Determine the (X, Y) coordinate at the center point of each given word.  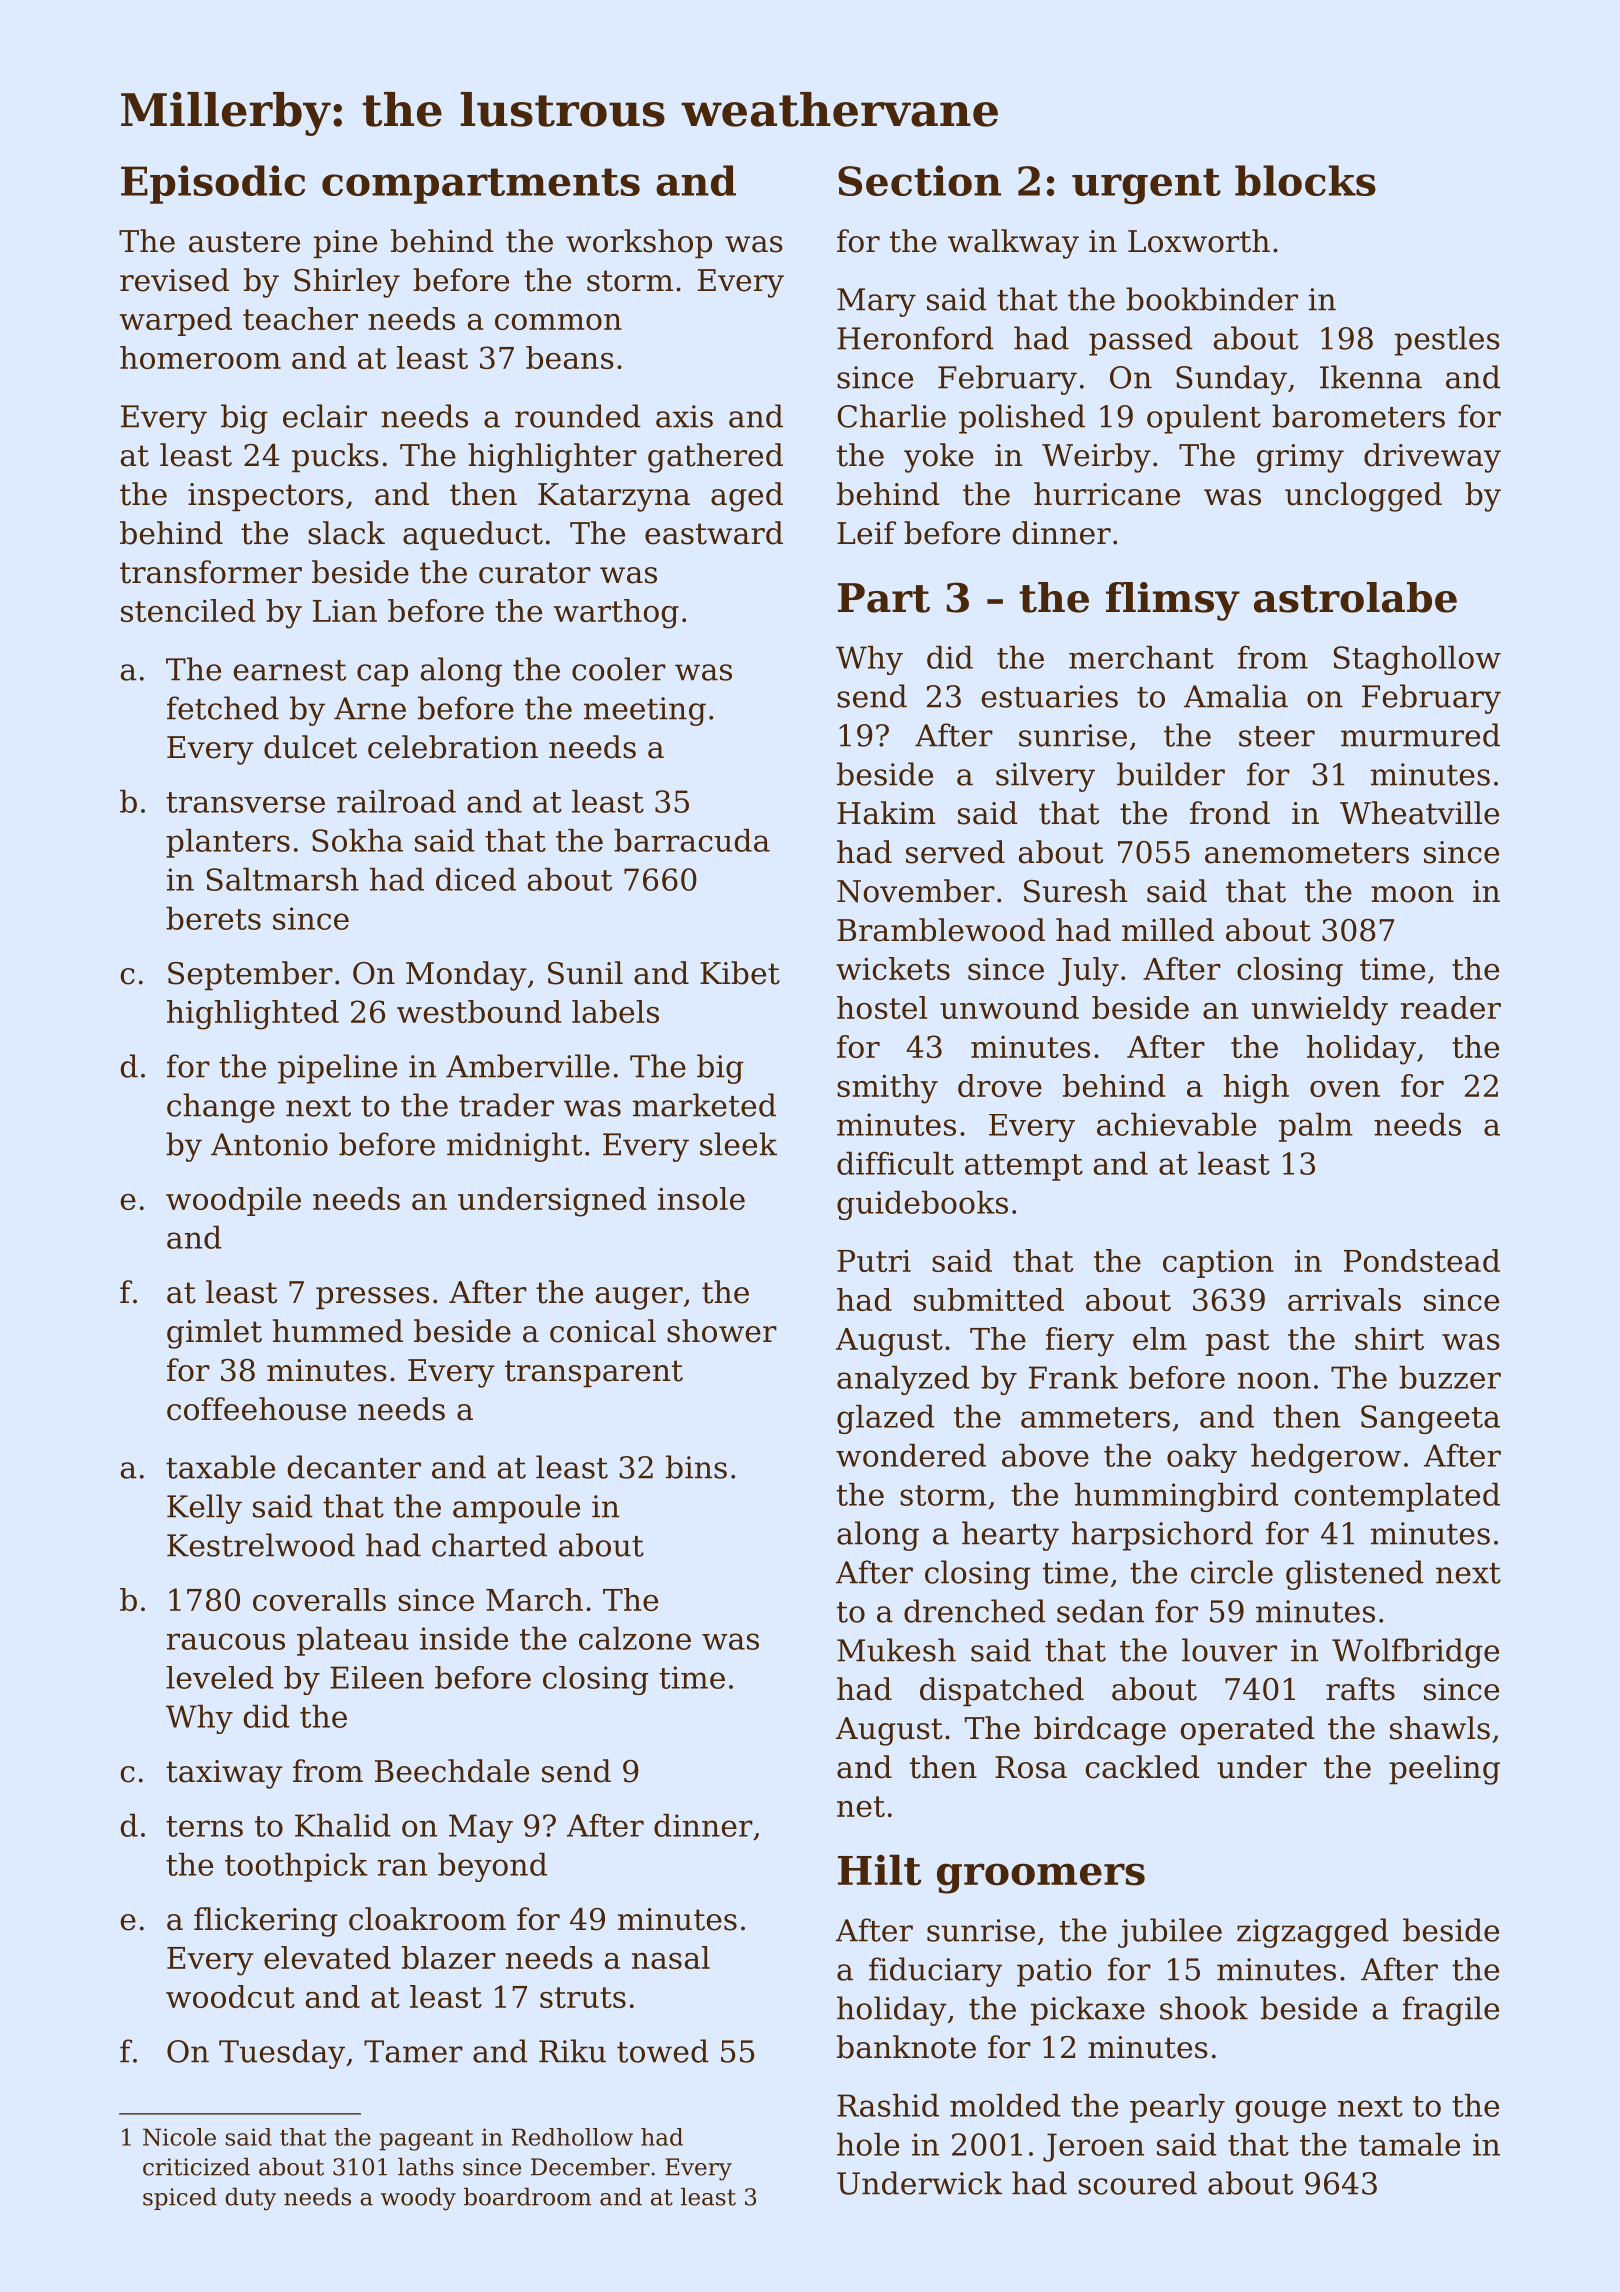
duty (250, 2199)
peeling (1444, 1770)
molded (1005, 2105)
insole (701, 1198)
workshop (639, 243)
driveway (1432, 458)
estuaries (1050, 696)
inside (464, 1638)
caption (1218, 1264)
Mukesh (896, 1650)
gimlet (214, 1334)
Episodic (213, 184)
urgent (1146, 186)
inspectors (266, 497)
